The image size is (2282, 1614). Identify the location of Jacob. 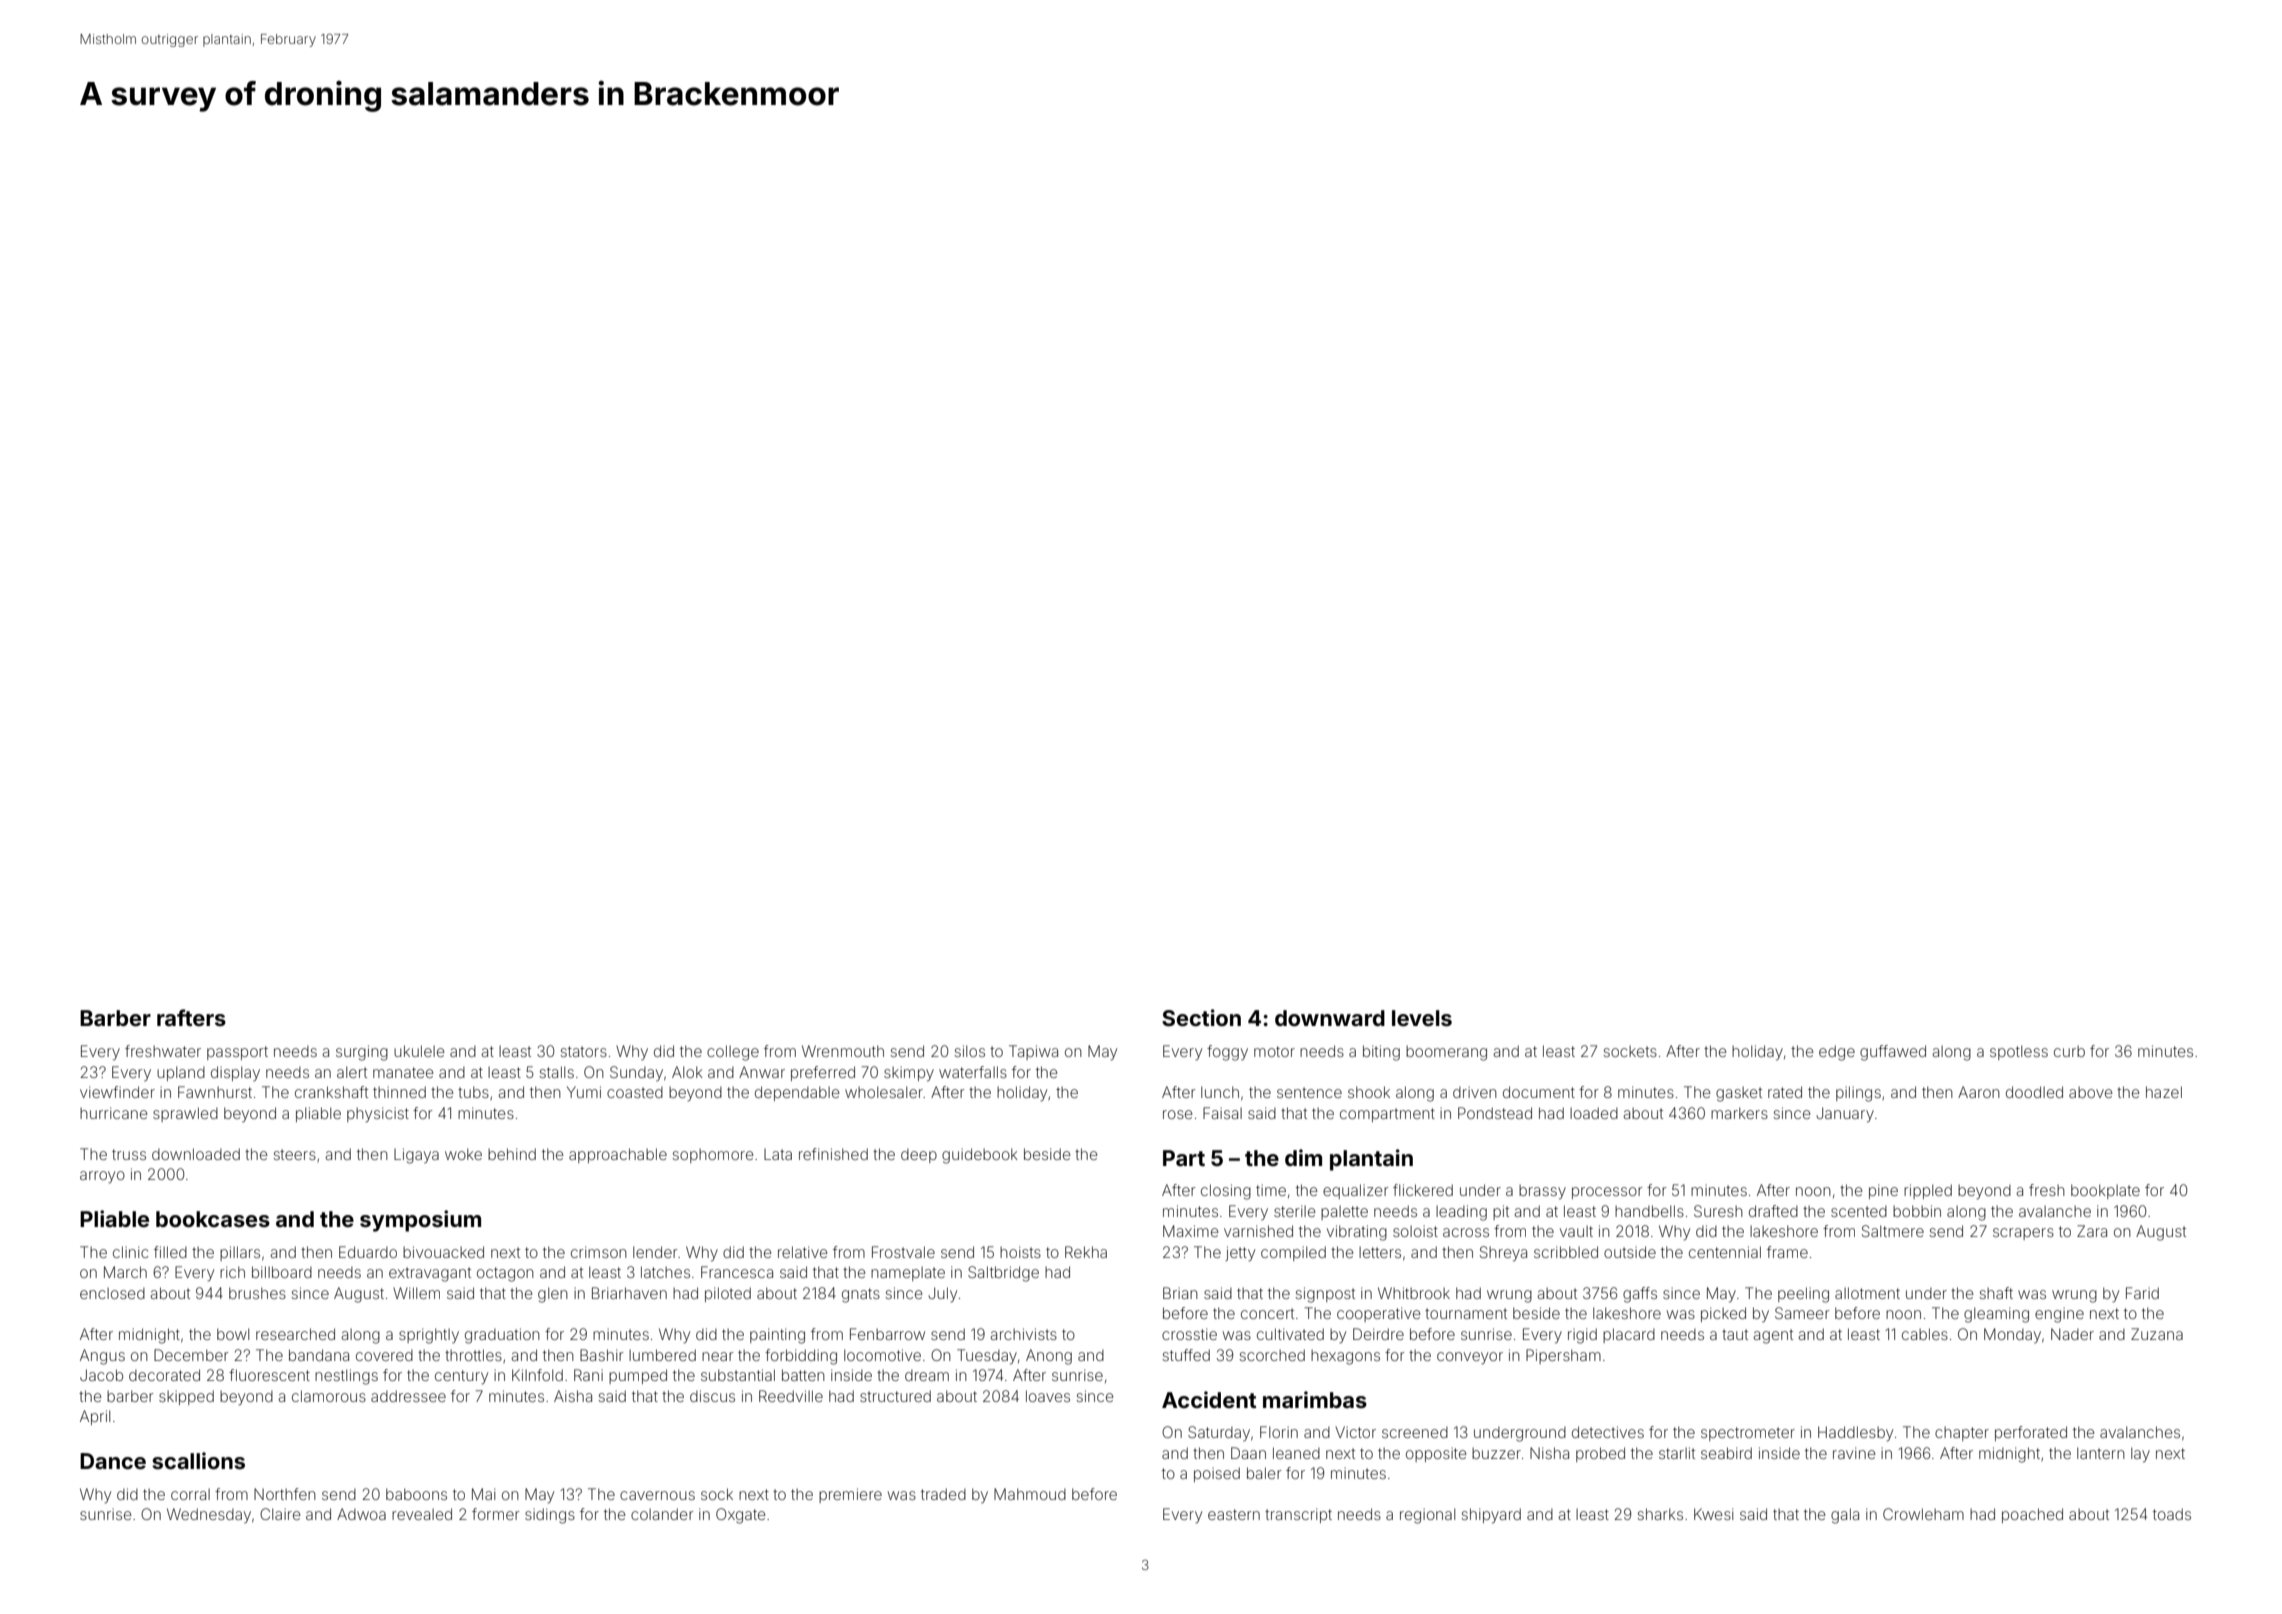
(101, 1375).
